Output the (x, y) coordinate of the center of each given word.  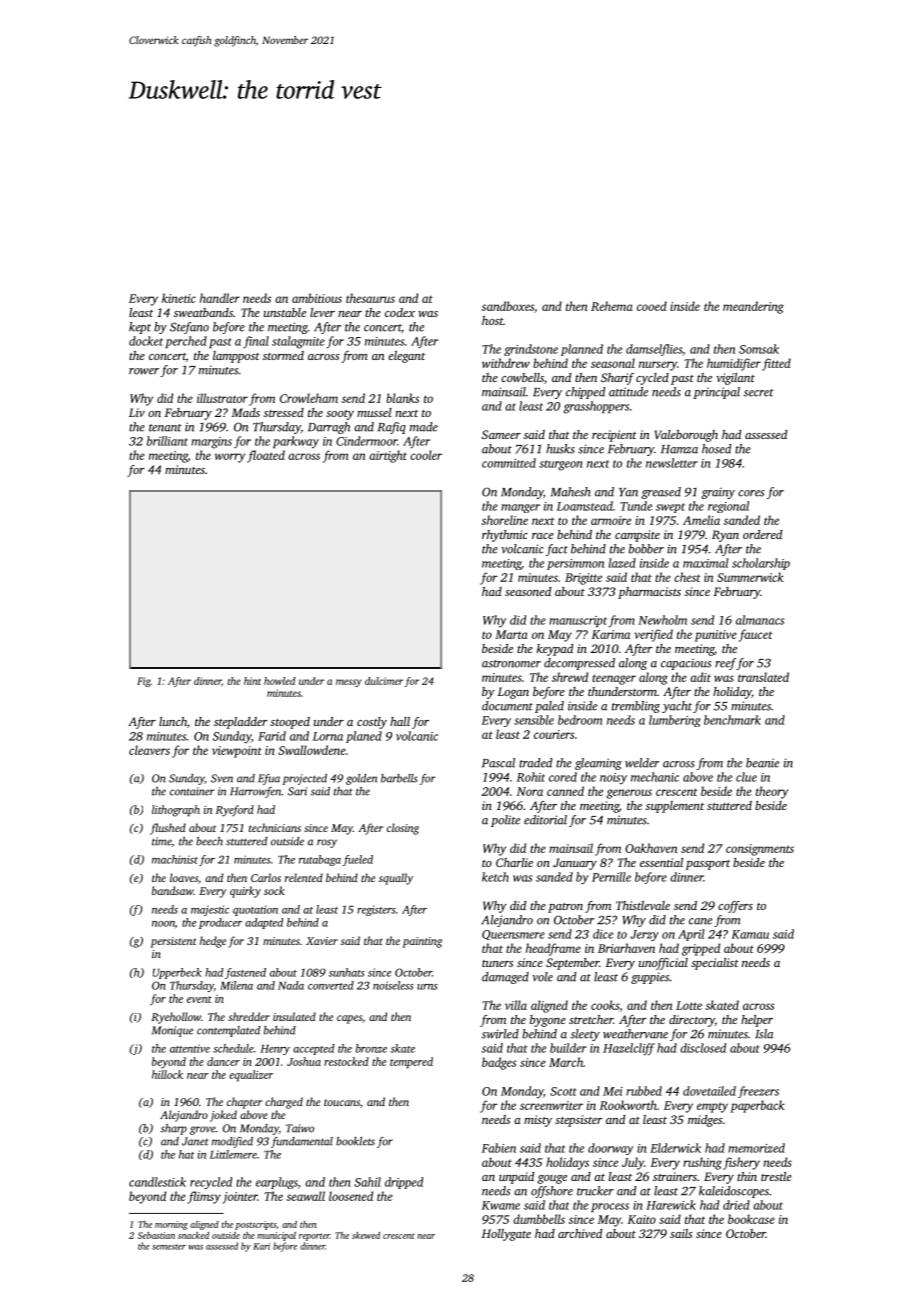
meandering (753, 307)
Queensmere (513, 935)
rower (144, 371)
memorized (756, 1148)
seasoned (528, 591)
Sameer (501, 434)
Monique (172, 1031)
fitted (776, 364)
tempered (411, 1063)
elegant (406, 357)
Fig (144, 682)
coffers (735, 907)
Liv (137, 412)
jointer (239, 1198)
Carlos (266, 877)
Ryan (725, 536)
